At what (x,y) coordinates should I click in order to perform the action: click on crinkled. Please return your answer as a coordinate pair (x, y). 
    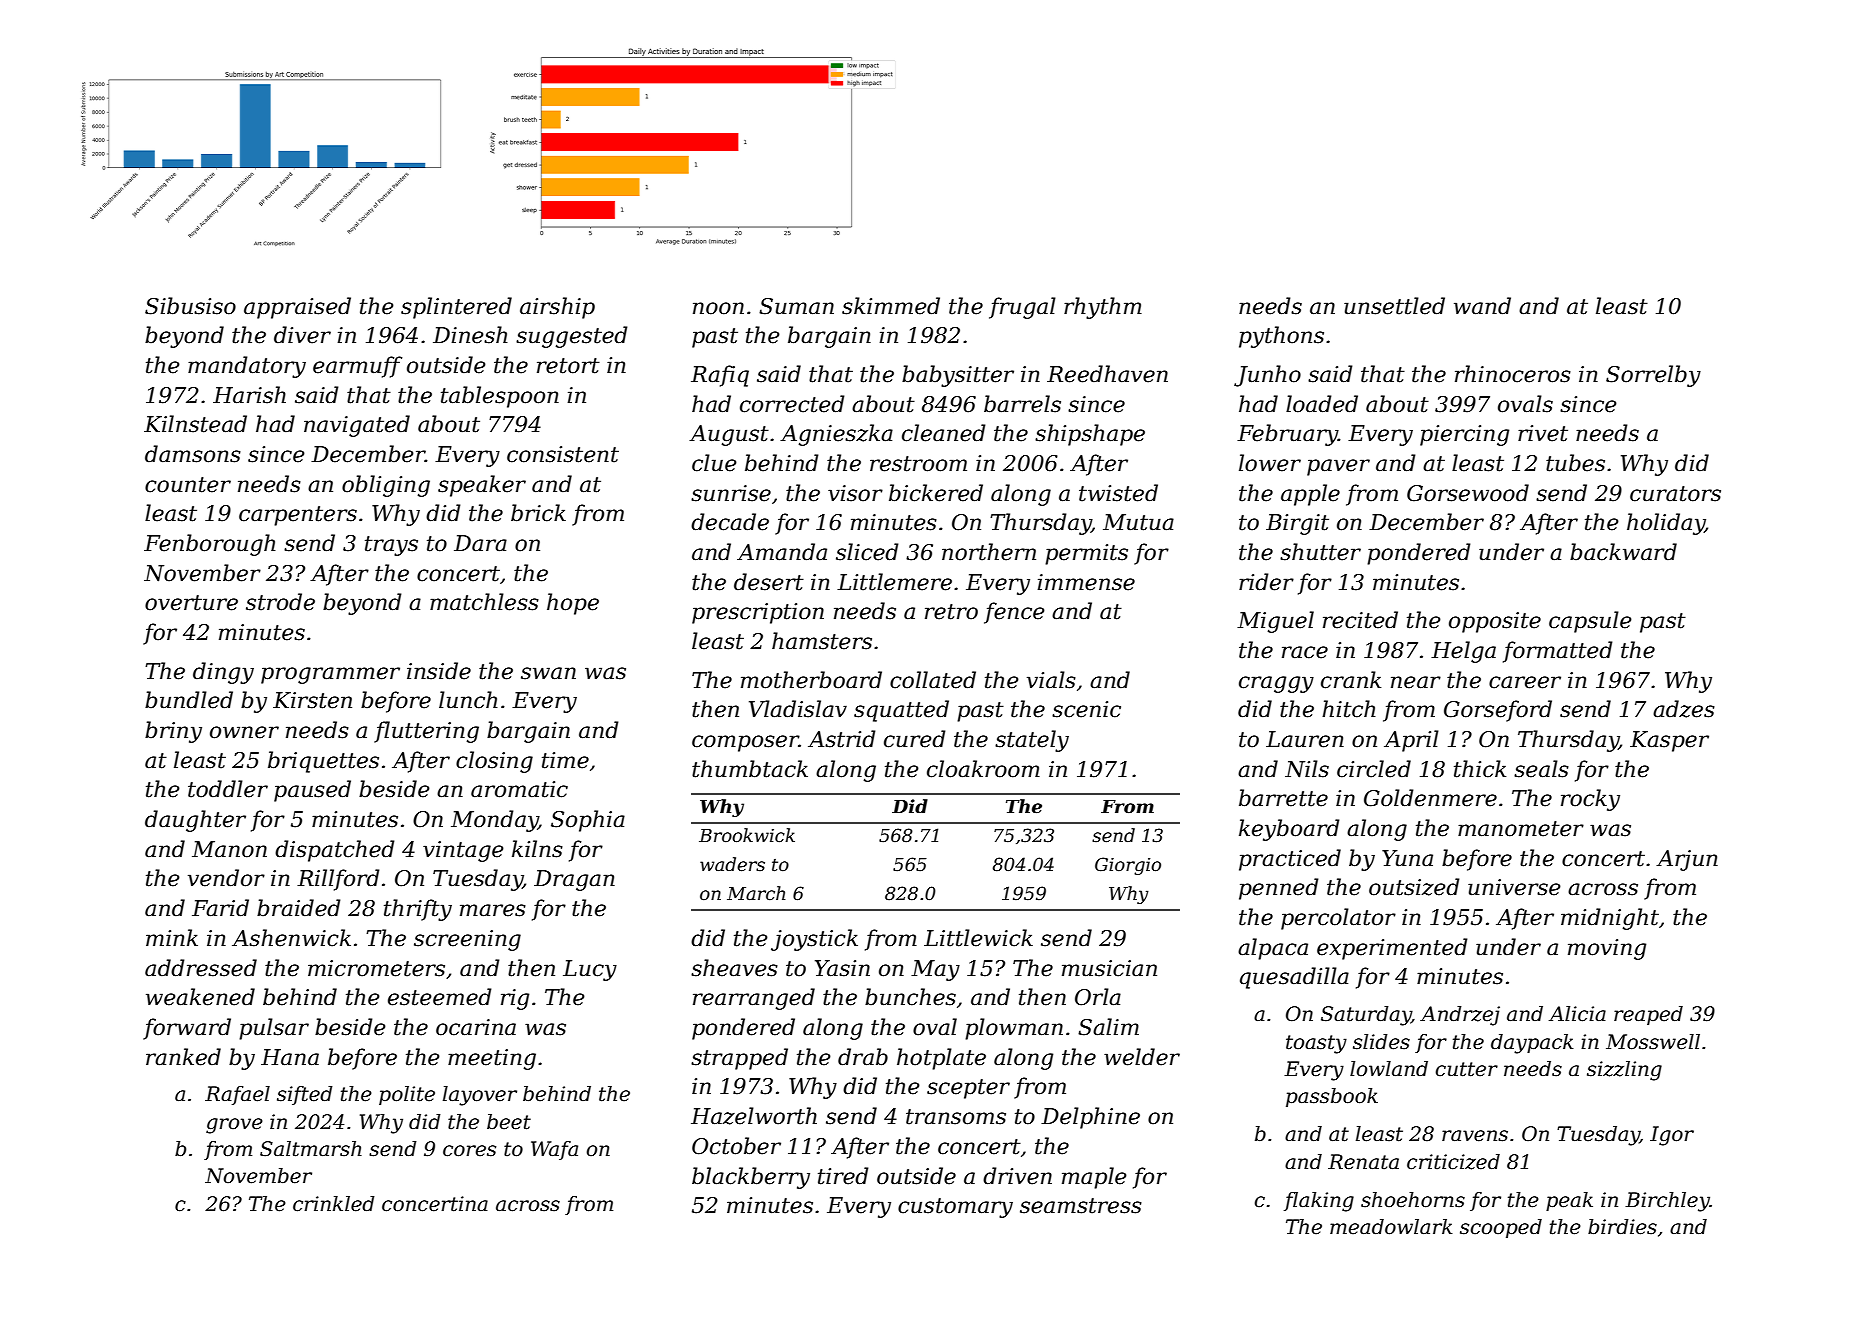
    Looking at the image, I should click on (334, 1204).
